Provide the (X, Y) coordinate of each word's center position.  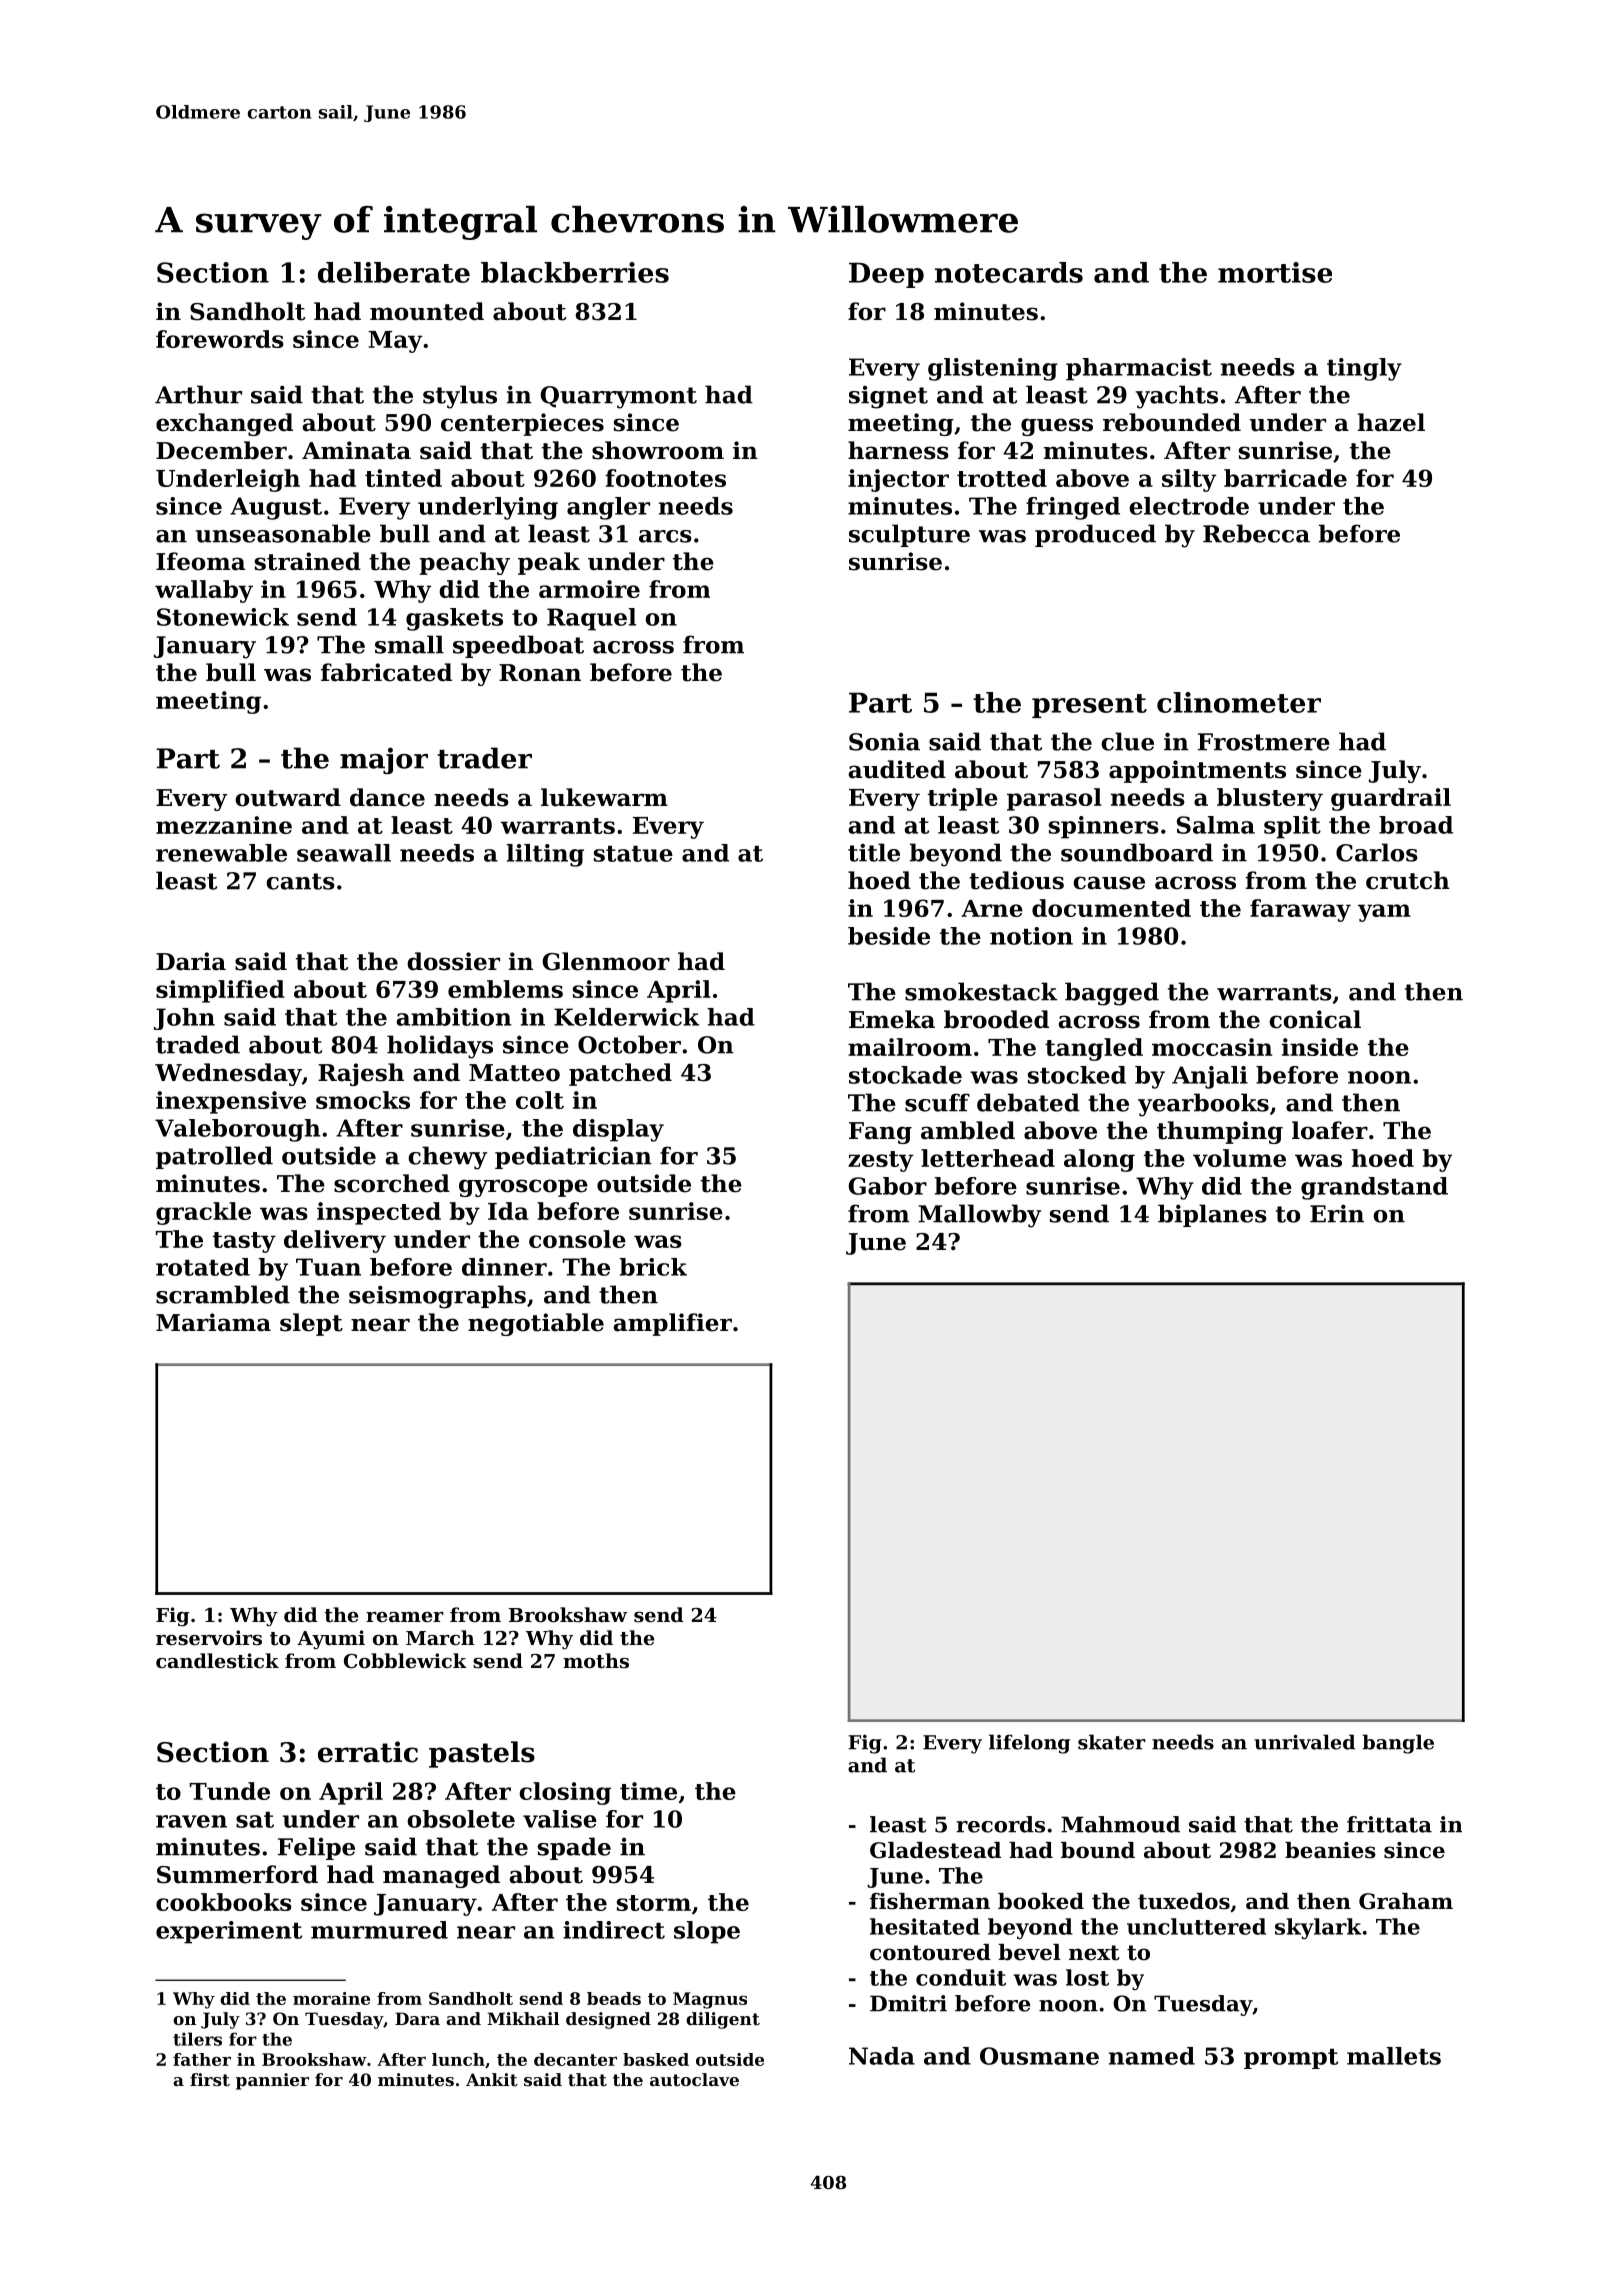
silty (1189, 480)
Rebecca (1256, 533)
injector (898, 480)
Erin (1337, 1213)
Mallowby (979, 1216)
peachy (465, 563)
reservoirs (209, 1637)
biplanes (1212, 1215)
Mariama (213, 1322)
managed (441, 1876)
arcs (665, 536)
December (221, 450)
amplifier (672, 1324)
